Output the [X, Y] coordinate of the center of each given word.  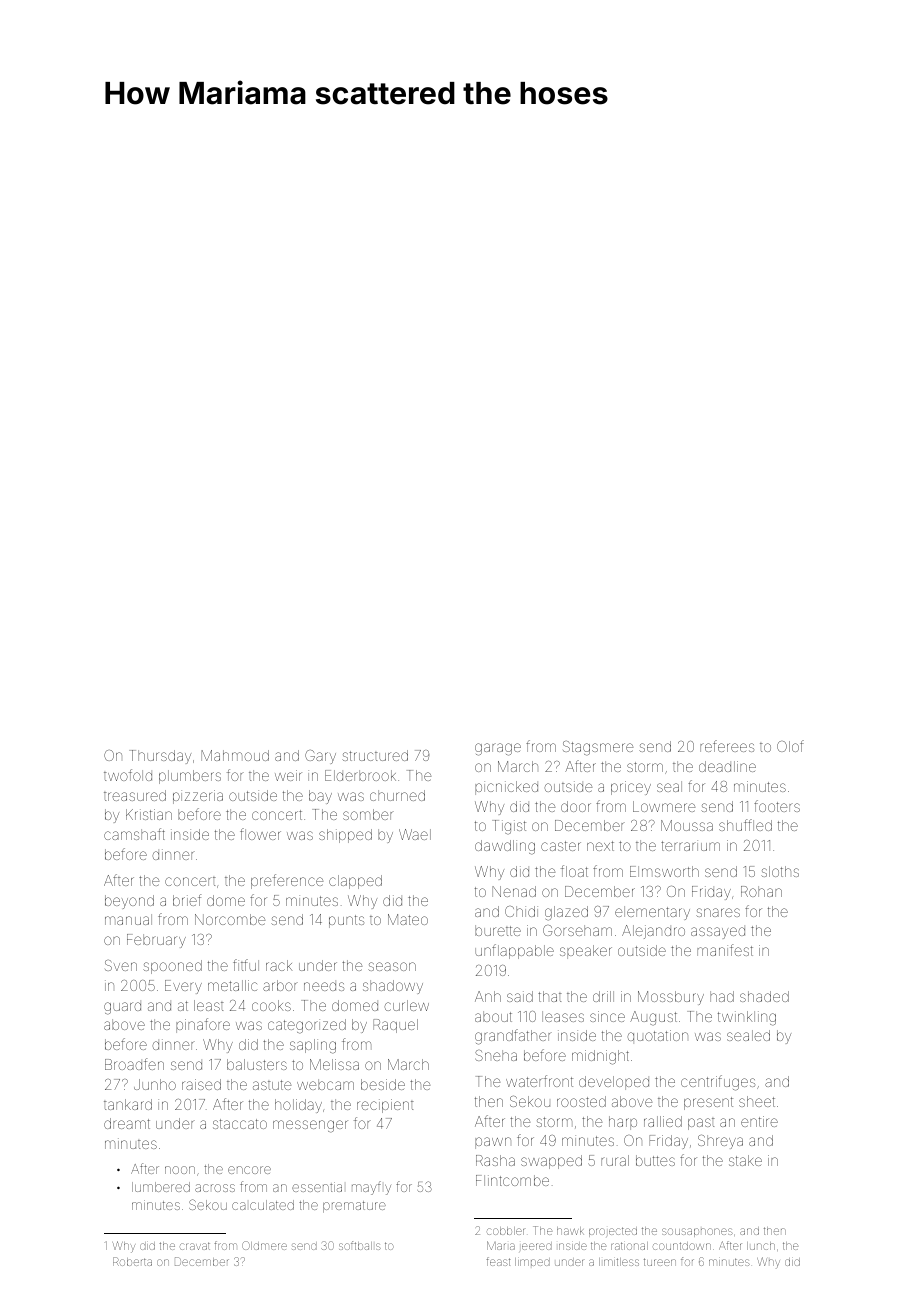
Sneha [496, 1055]
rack [279, 965]
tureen [660, 1262]
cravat [195, 1246]
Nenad [514, 891]
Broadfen [134, 1064]
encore [249, 1170]
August [653, 1018]
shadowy [393, 987]
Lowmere [664, 806]
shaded [764, 996]
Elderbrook [360, 775]
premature [354, 1207]
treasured [135, 795]
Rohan [761, 891]
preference [287, 881]
